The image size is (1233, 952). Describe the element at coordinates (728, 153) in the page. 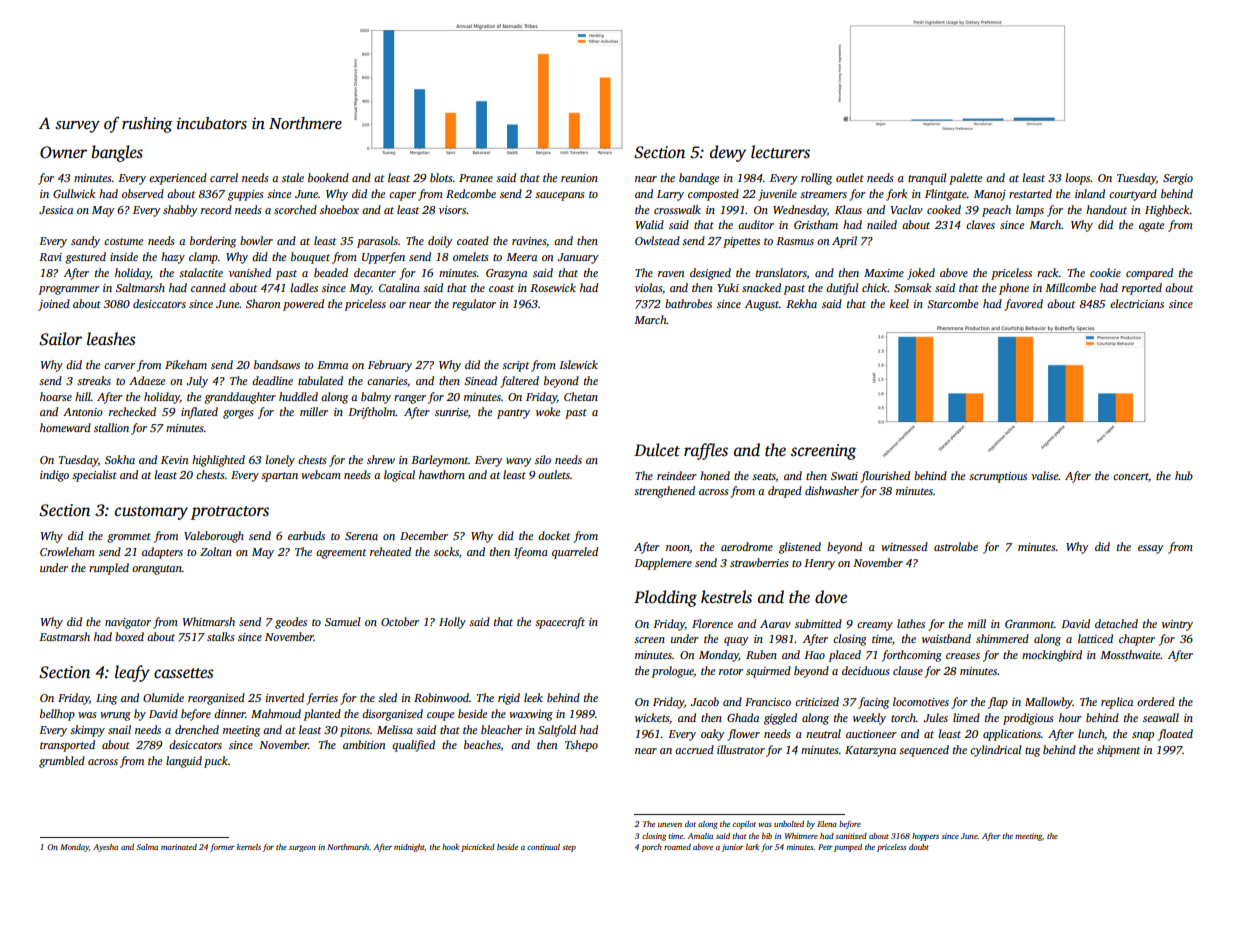

I see `dewy` at that location.
